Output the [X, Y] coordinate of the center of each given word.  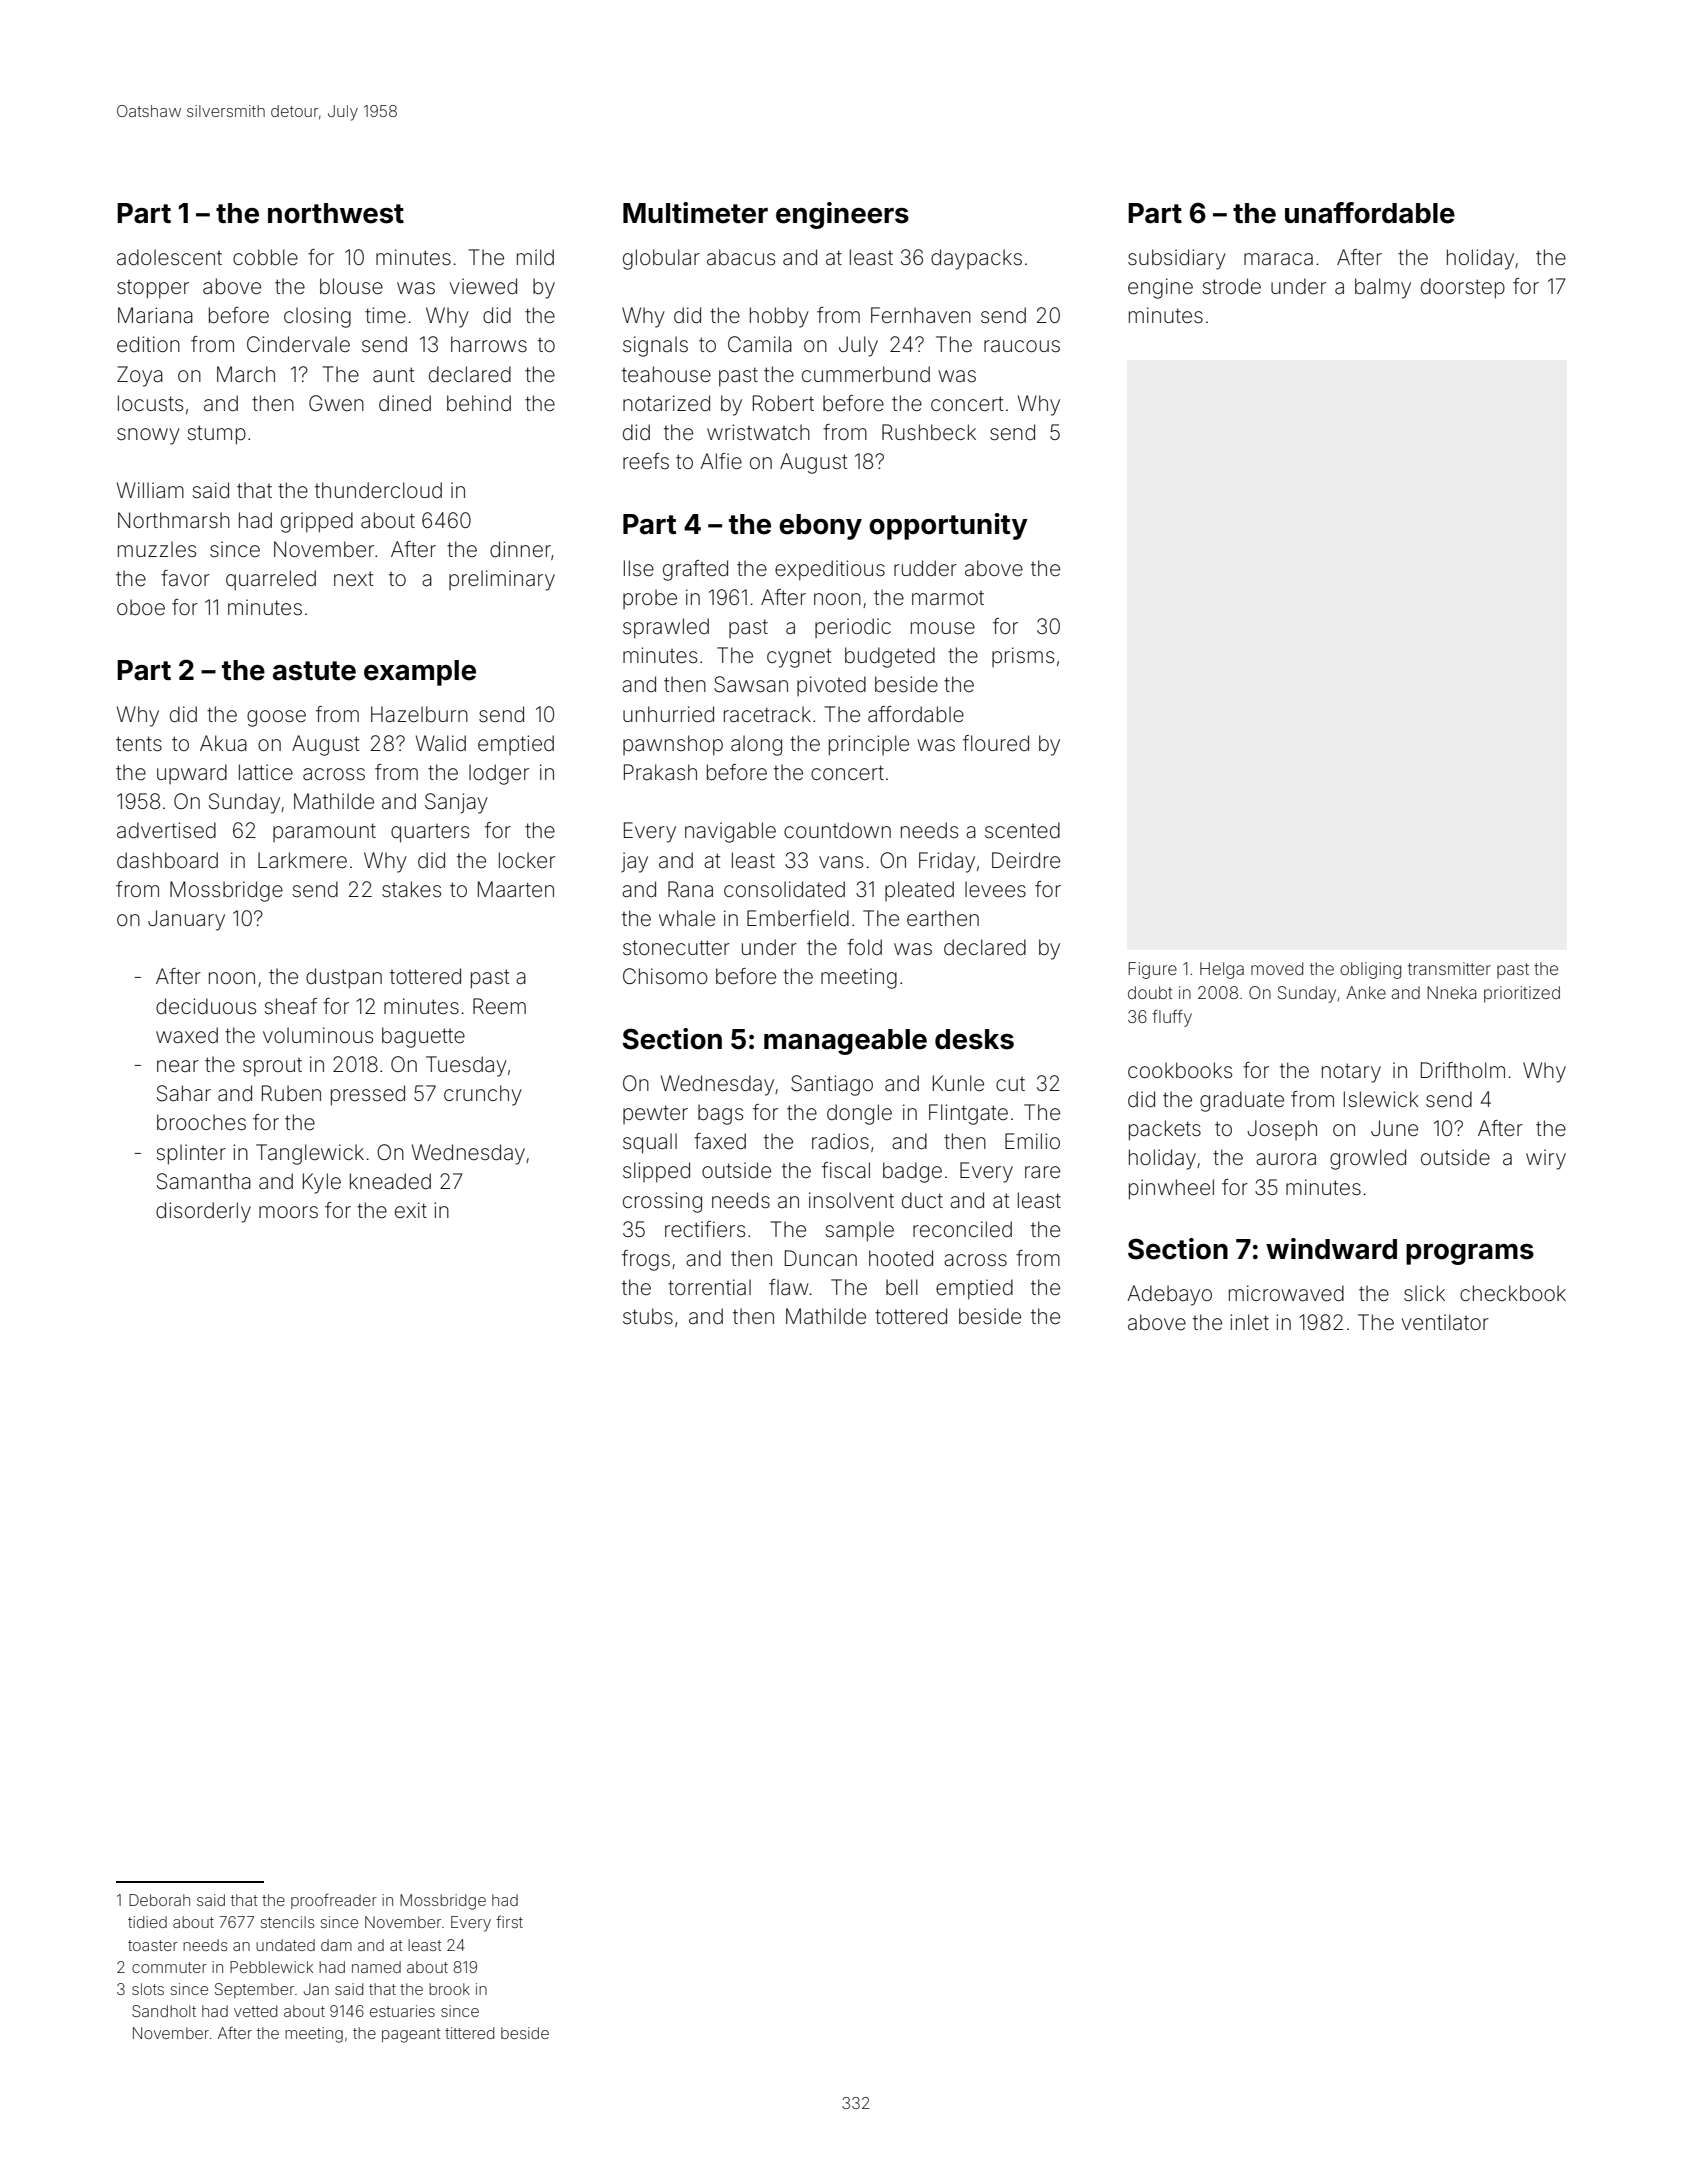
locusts [150, 403]
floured [996, 743]
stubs [648, 1316]
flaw [789, 1287]
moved [1277, 968]
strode [1232, 286]
